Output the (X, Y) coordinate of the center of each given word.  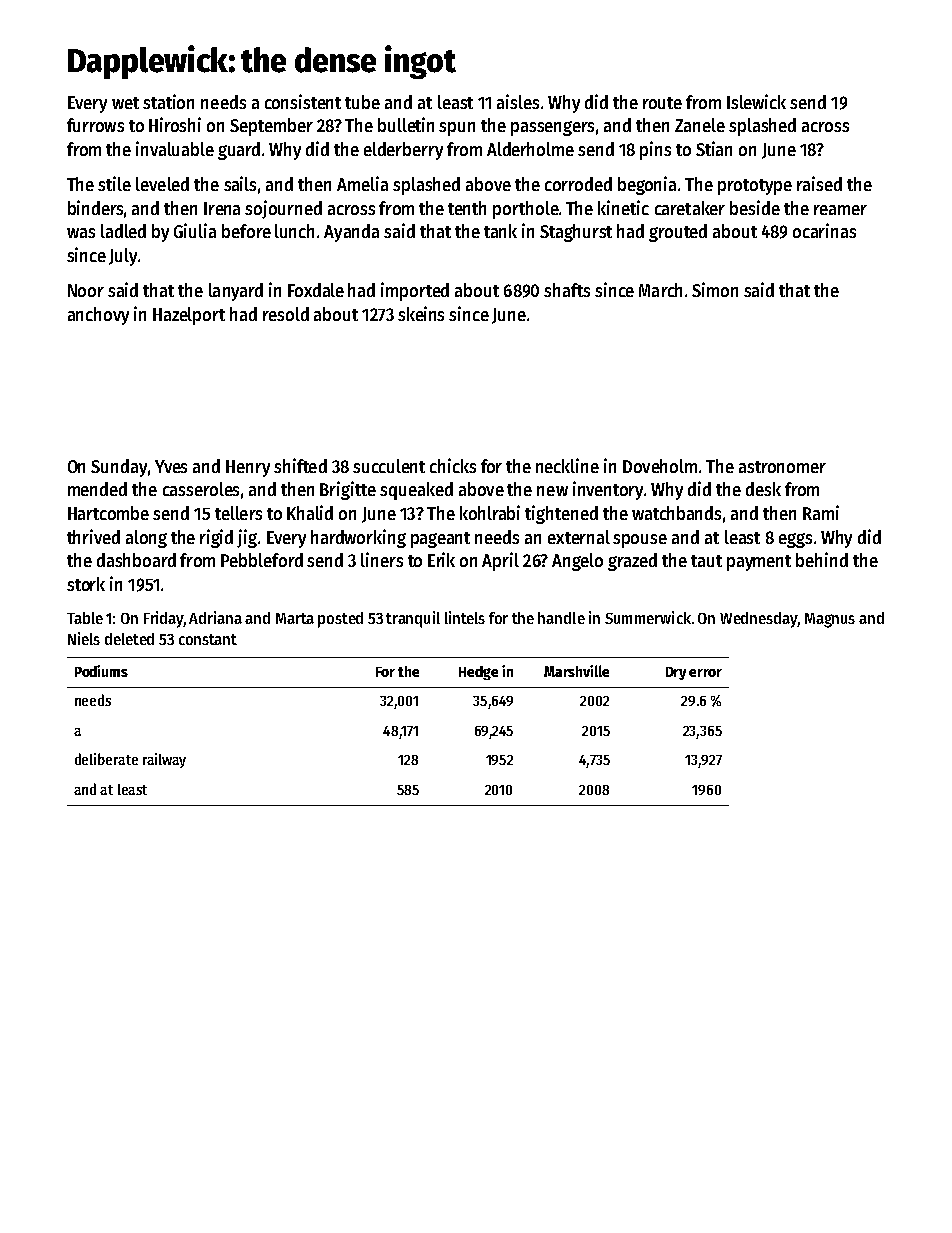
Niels (84, 638)
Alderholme (530, 149)
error (705, 673)
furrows (95, 125)
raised (819, 183)
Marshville (576, 671)
